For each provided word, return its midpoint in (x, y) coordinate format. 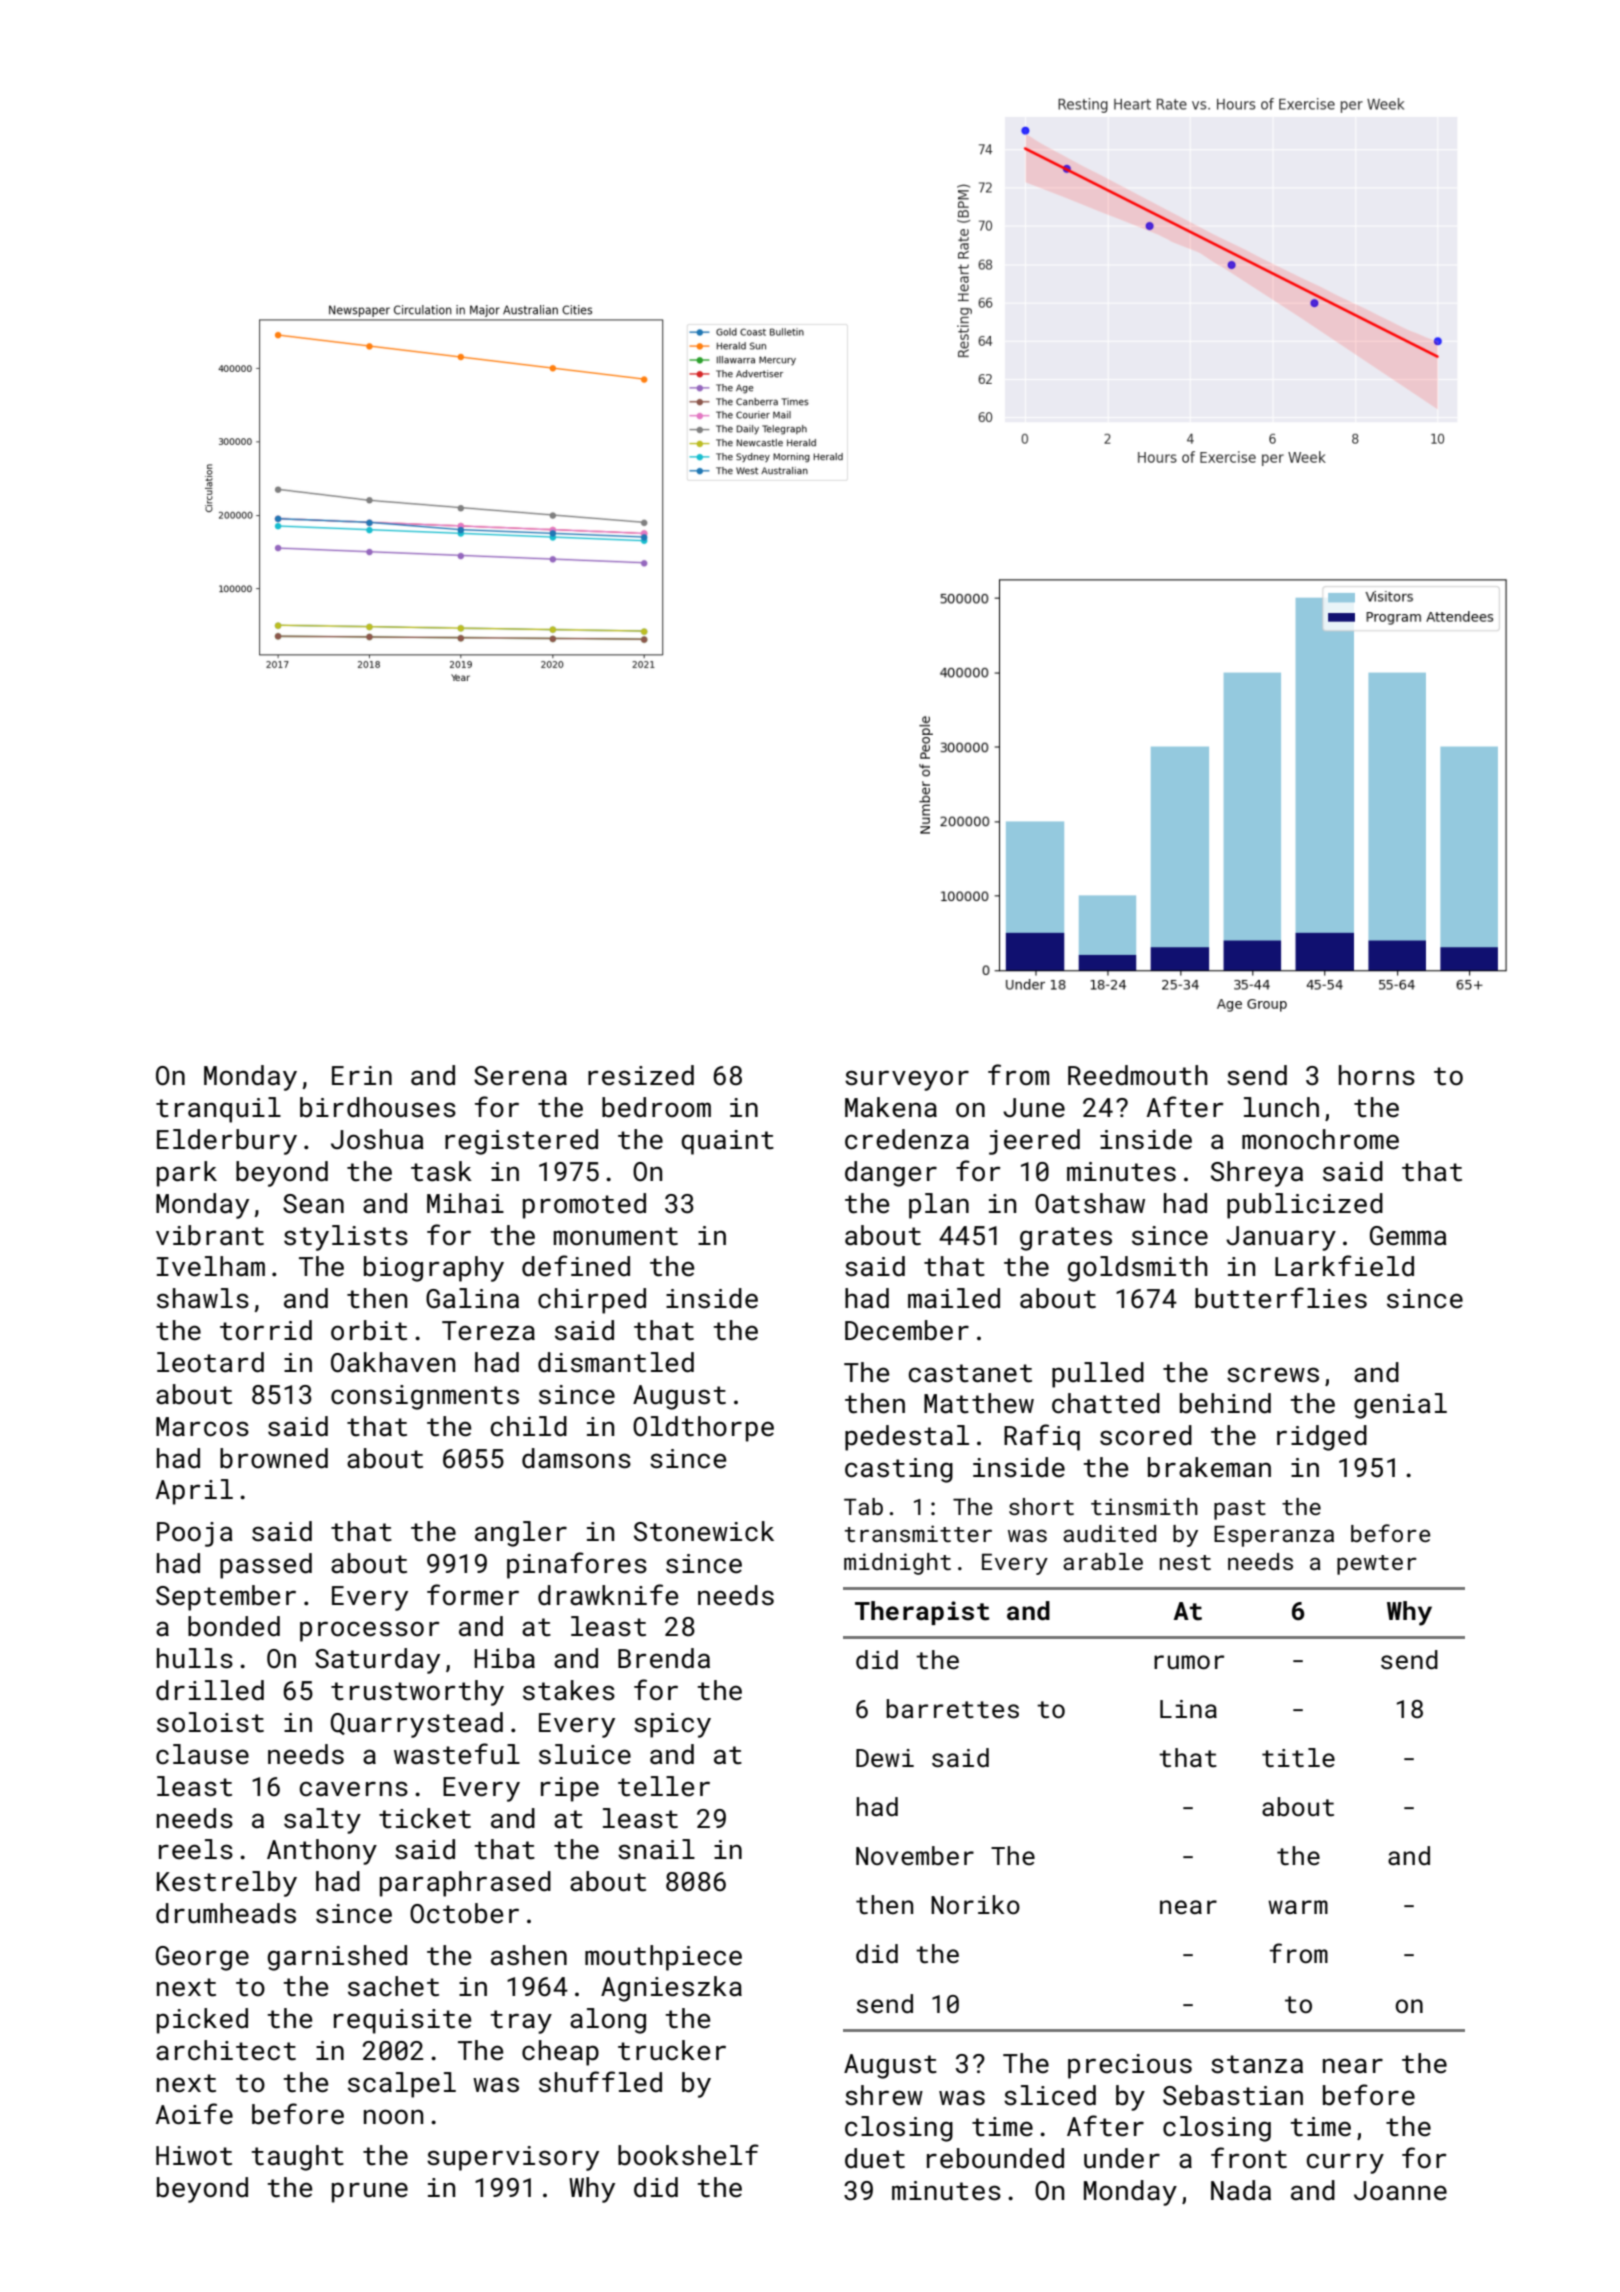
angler (521, 1534)
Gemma (1408, 1236)
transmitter (918, 1533)
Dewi (885, 1758)
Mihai (465, 1203)
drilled (210, 1690)
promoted (584, 1206)
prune (370, 2192)
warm (1298, 1907)
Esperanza (1274, 1536)
